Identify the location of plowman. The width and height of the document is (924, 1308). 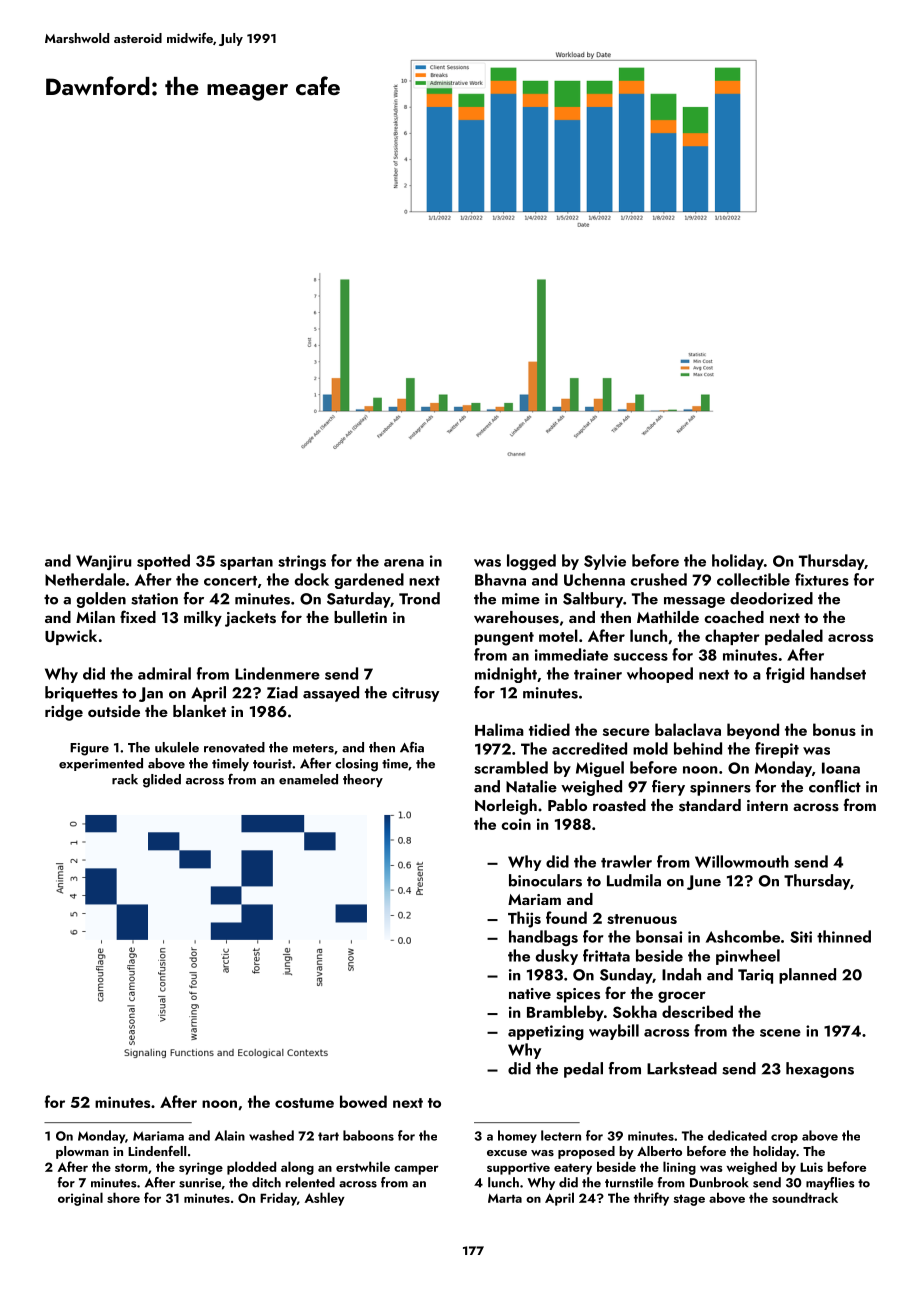
(82, 1152).
